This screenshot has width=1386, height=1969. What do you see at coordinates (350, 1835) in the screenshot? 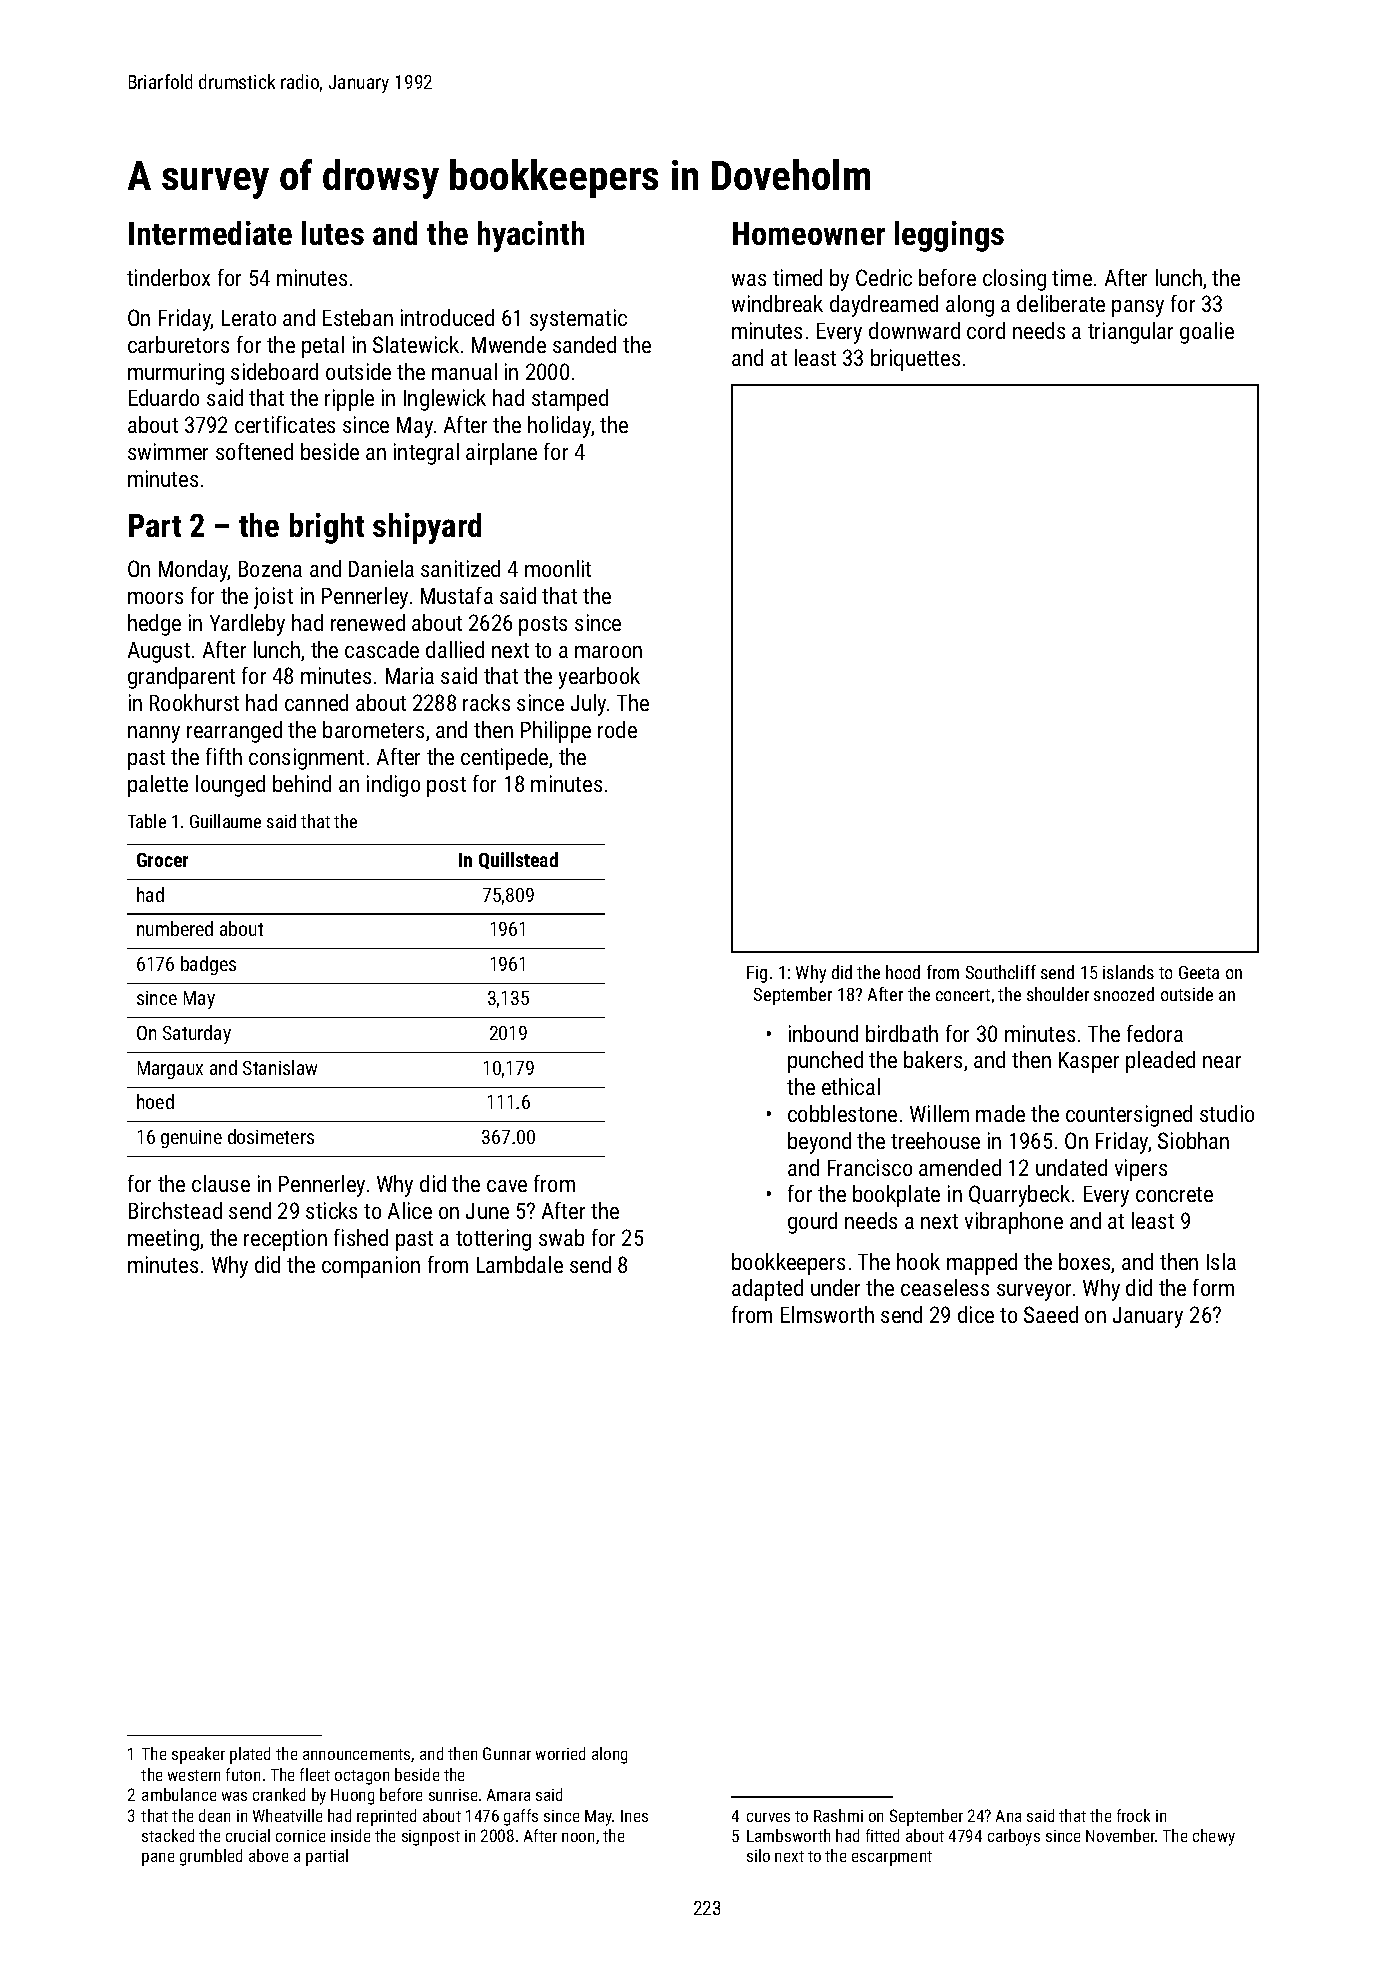
I see `inside` at bounding box center [350, 1835].
